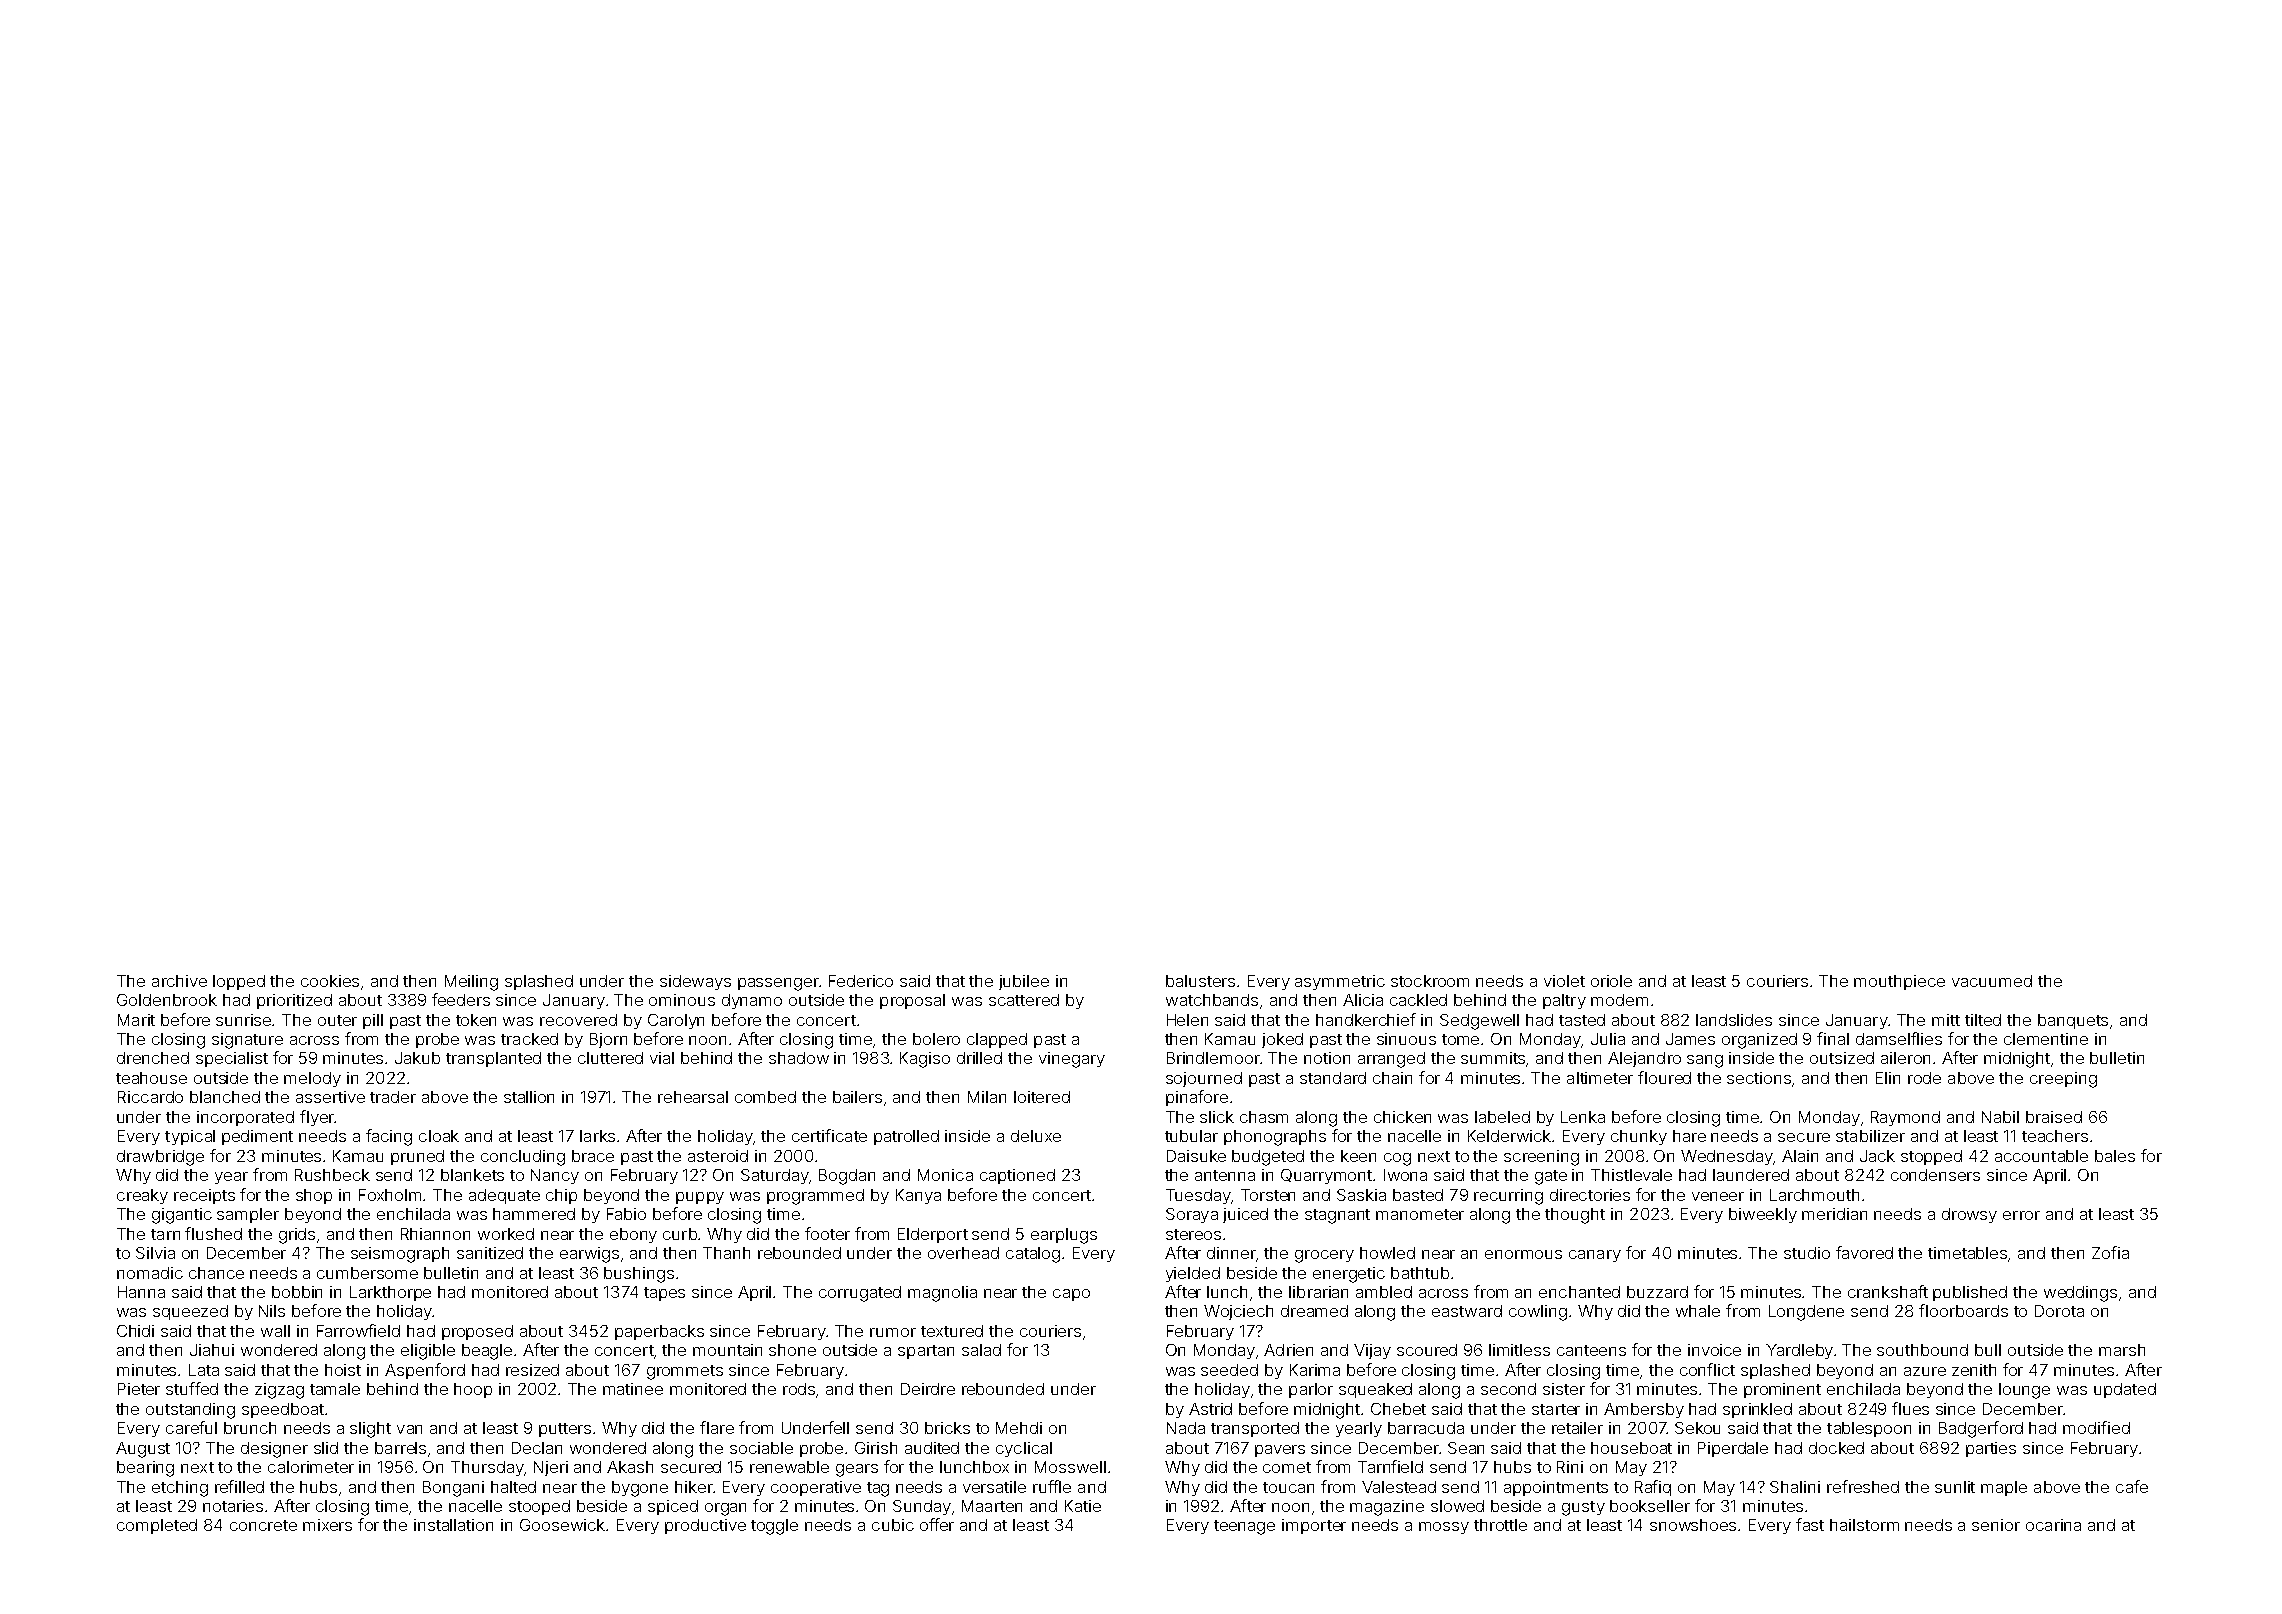 The width and height of the screenshot is (2282, 1614). I want to click on sections, so click(1760, 1079).
